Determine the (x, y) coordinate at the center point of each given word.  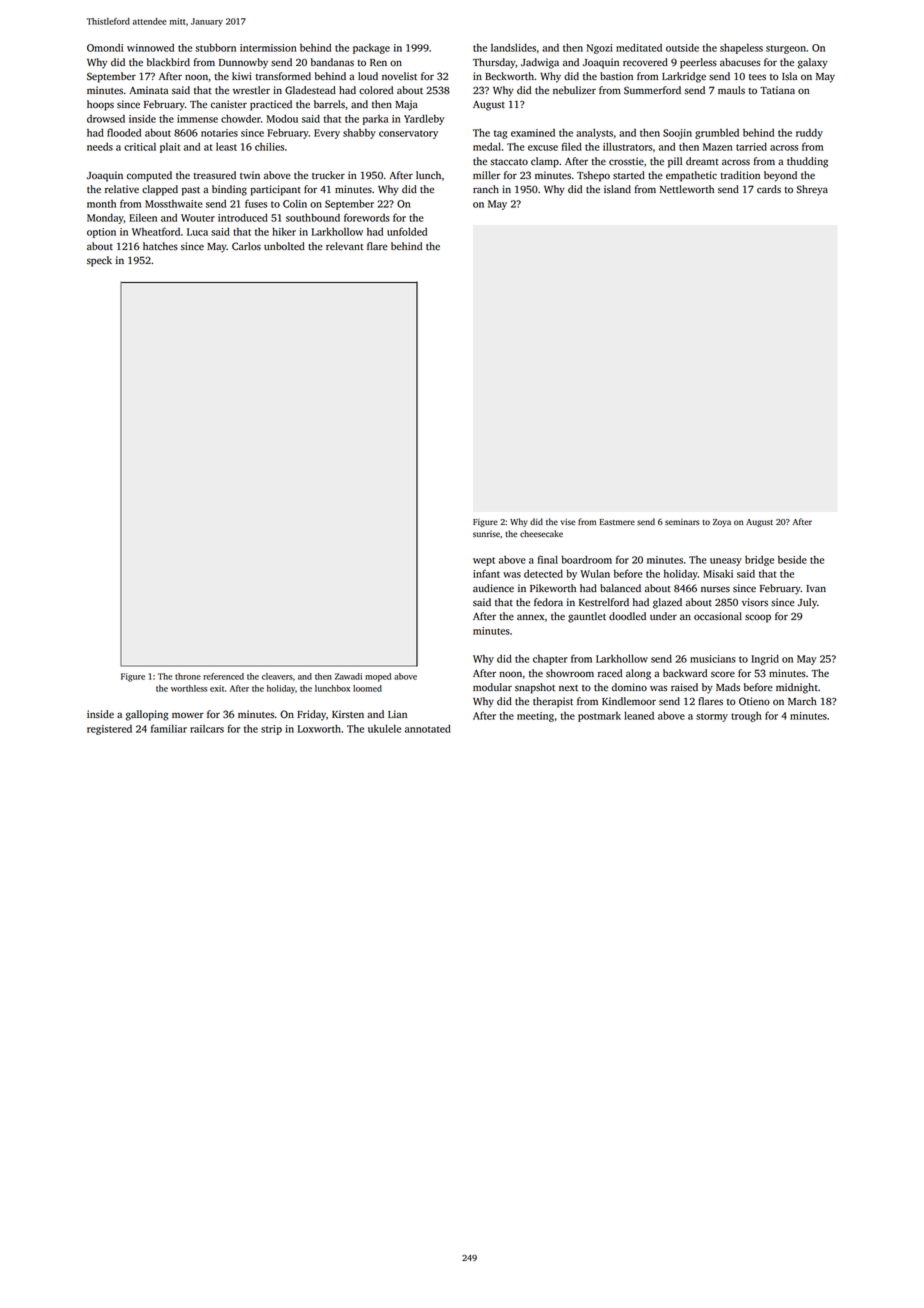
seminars (682, 522)
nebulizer (574, 90)
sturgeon (786, 49)
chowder (241, 119)
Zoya (722, 523)
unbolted (284, 246)
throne (188, 676)
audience (493, 588)
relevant (344, 246)
